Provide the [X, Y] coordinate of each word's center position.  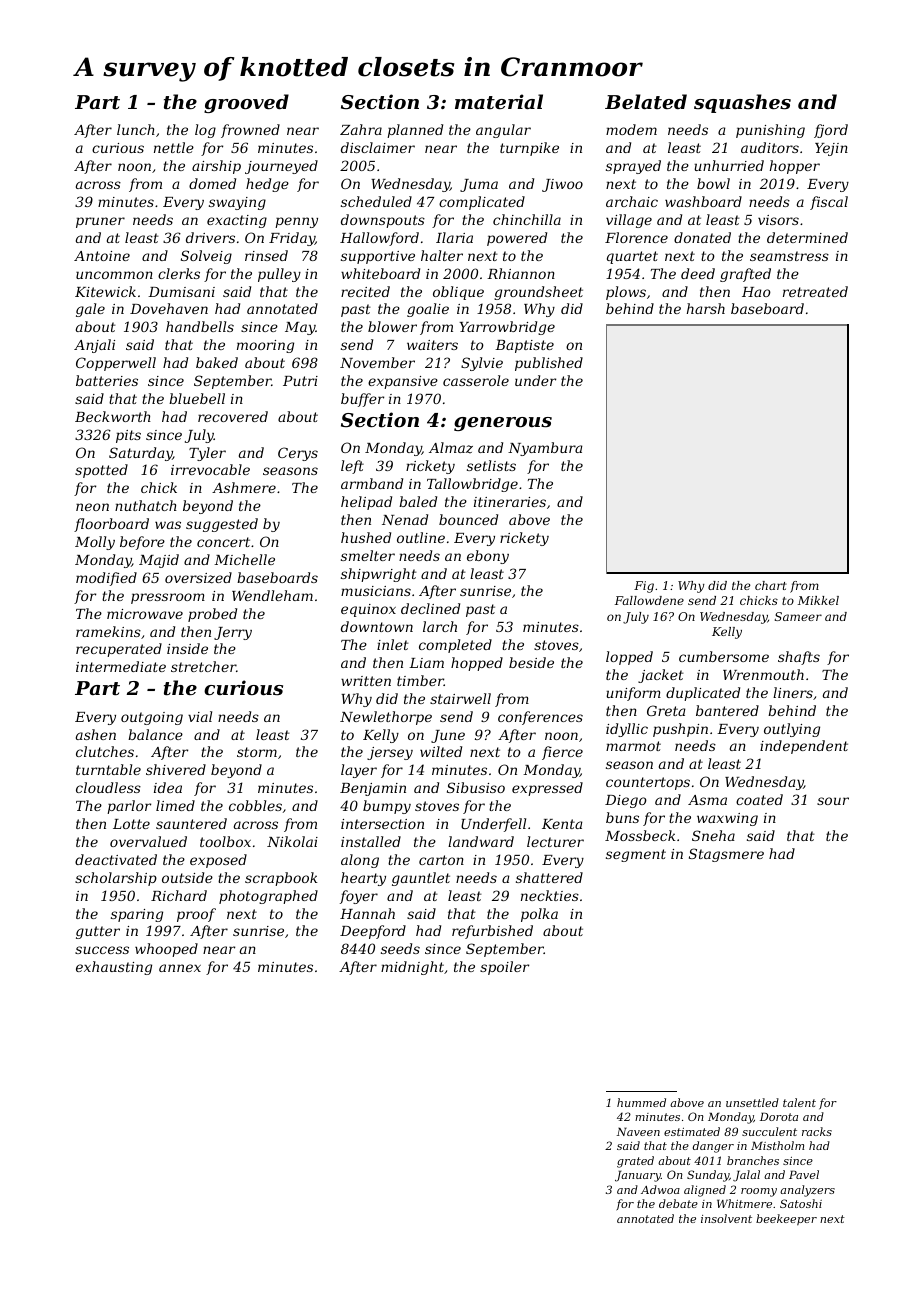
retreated [815, 291]
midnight [412, 968]
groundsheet [538, 293]
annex [180, 968]
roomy [759, 1192]
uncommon [114, 275]
